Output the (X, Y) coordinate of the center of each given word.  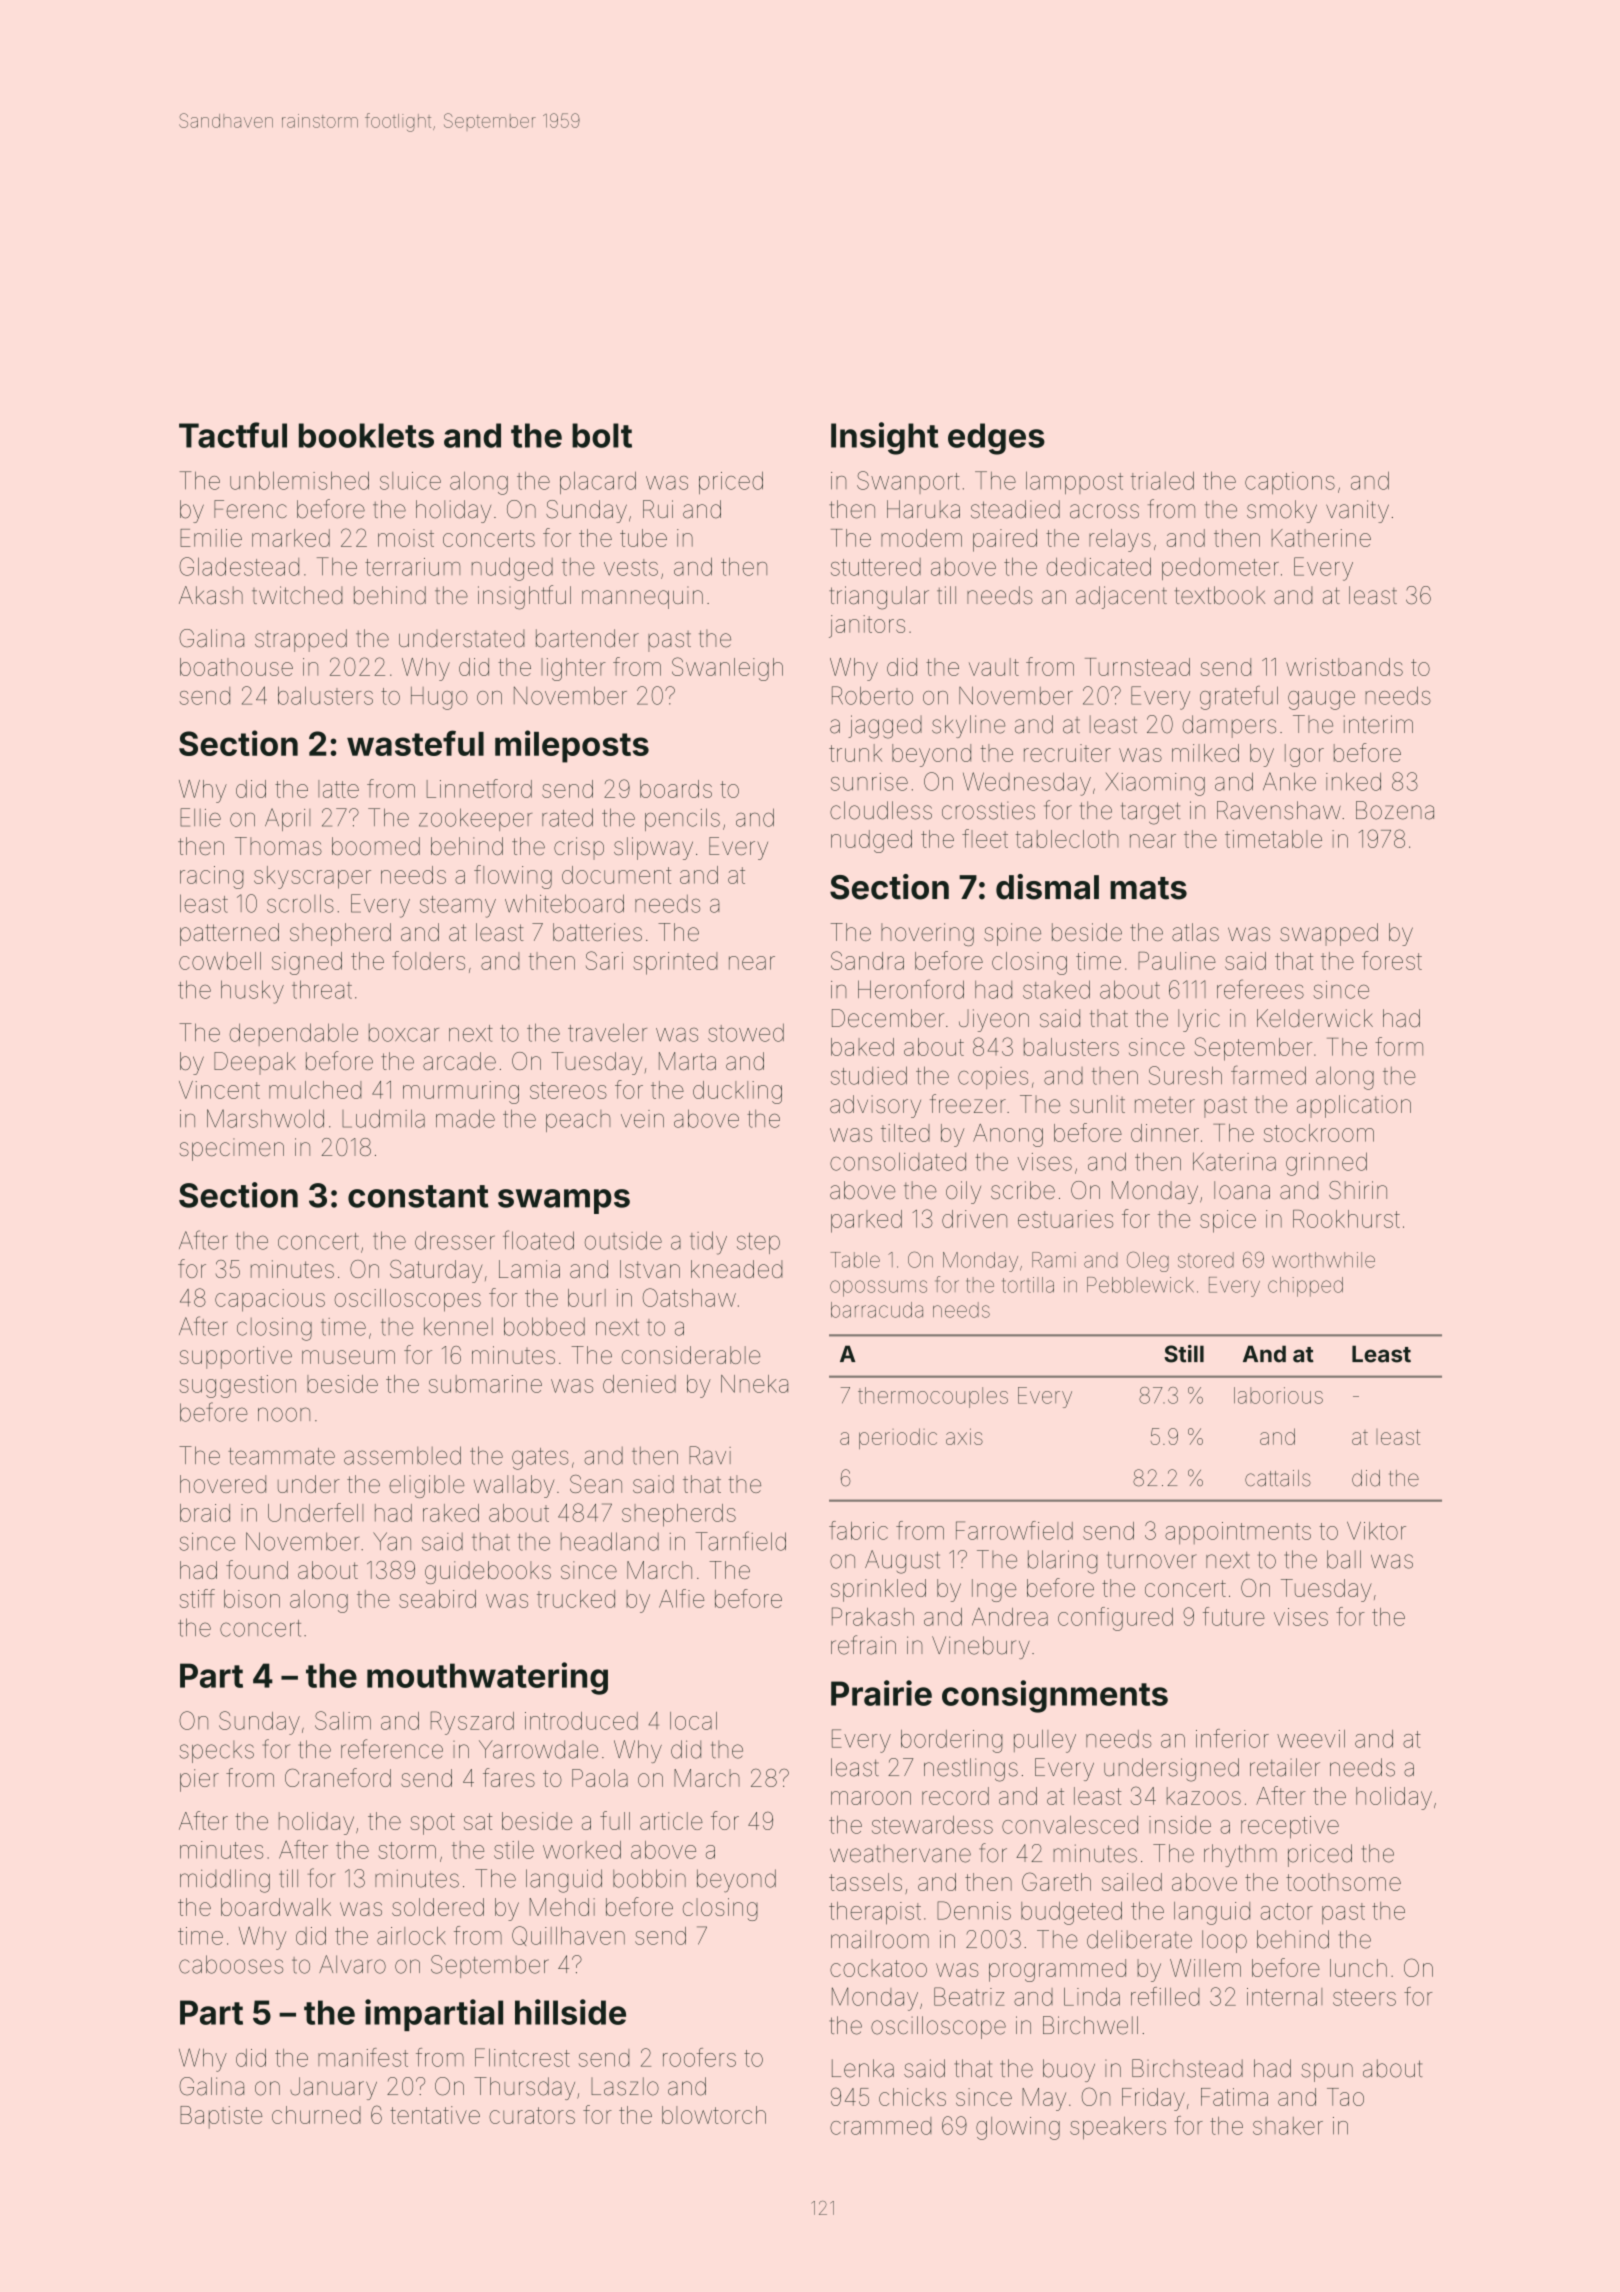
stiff (197, 1598)
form (1399, 1046)
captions (1290, 483)
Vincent (219, 1090)
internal (1284, 1997)
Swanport (908, 482)
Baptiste (221, 2117)
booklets (366, 435)
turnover (1152, 1560)
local (693, 1721)
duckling (737, 1092)
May (1044, 2099)
